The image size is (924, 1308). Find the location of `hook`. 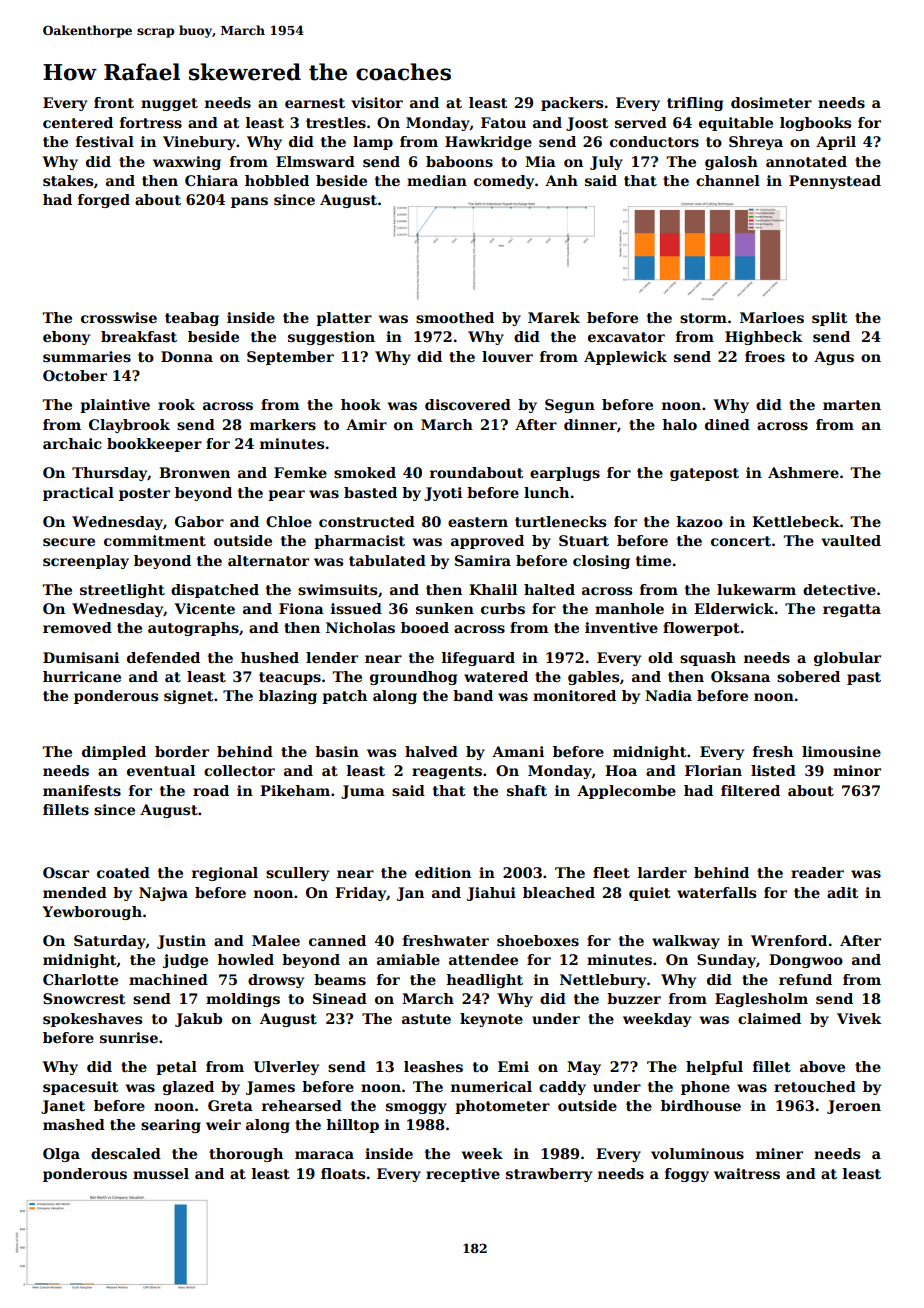

hook is located at coordinates (361, 404).
